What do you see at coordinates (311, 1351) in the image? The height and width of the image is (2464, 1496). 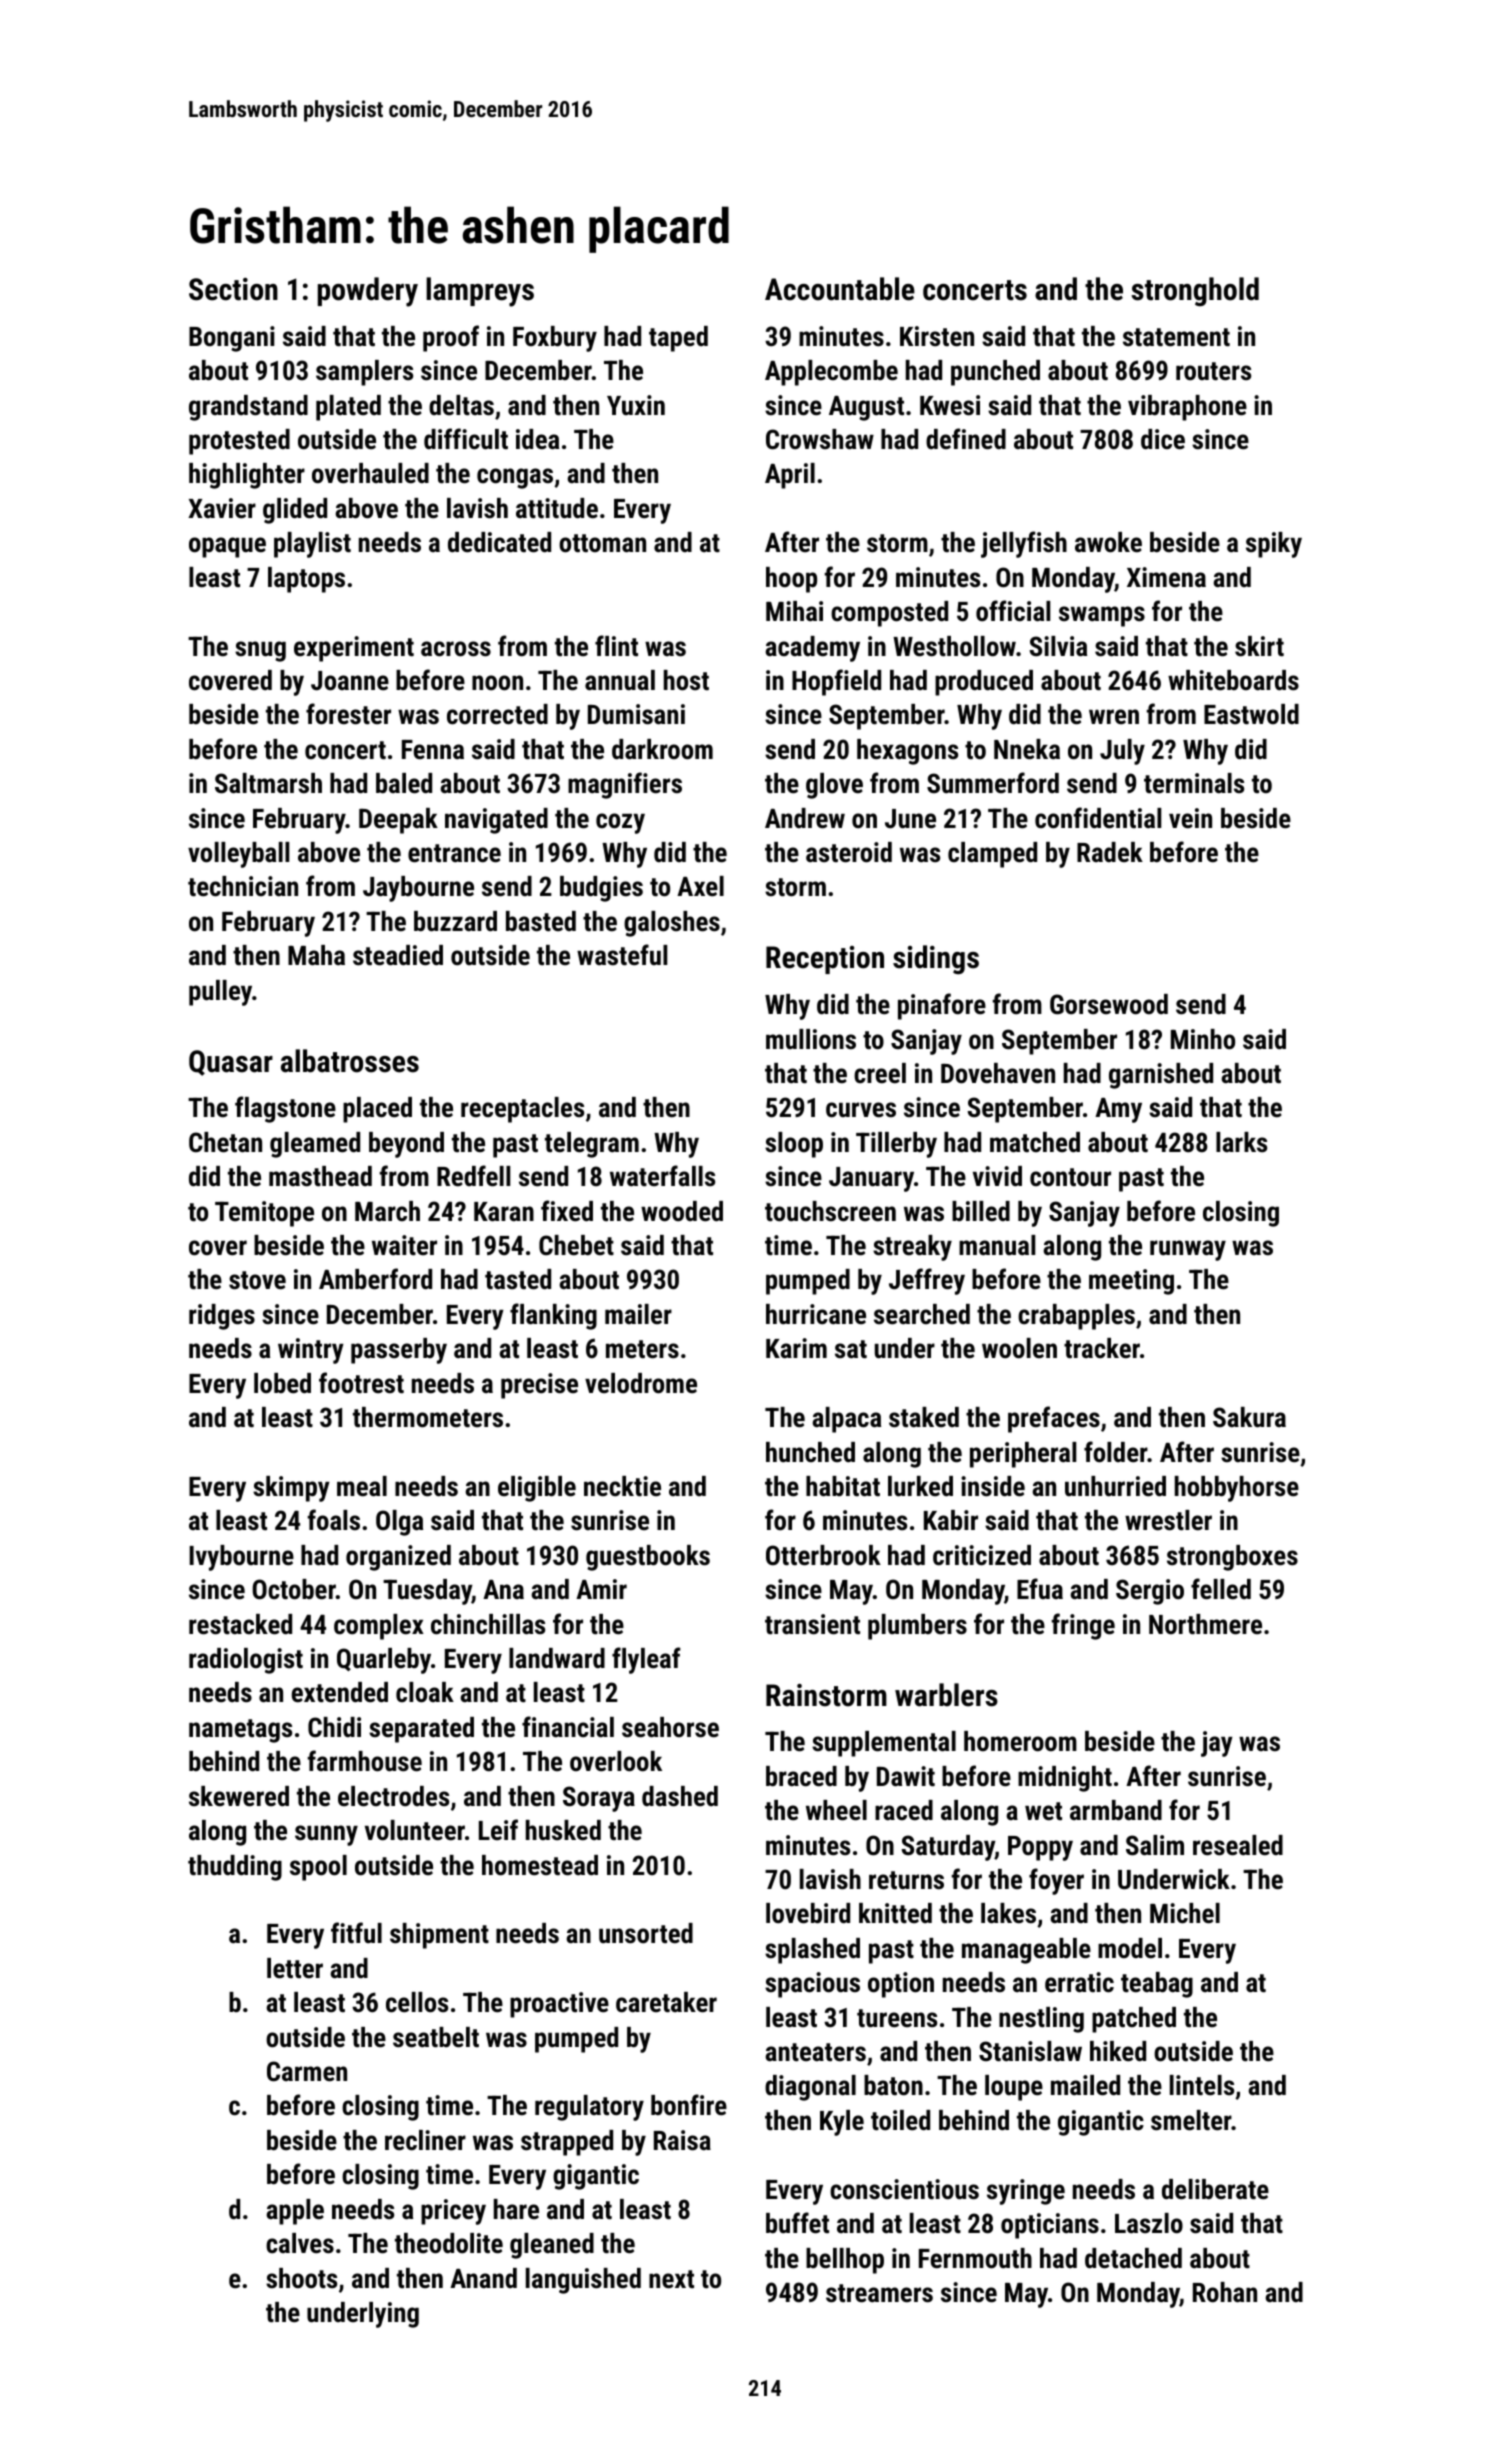 I see `wintry` at bounding box center [311, 1351].
